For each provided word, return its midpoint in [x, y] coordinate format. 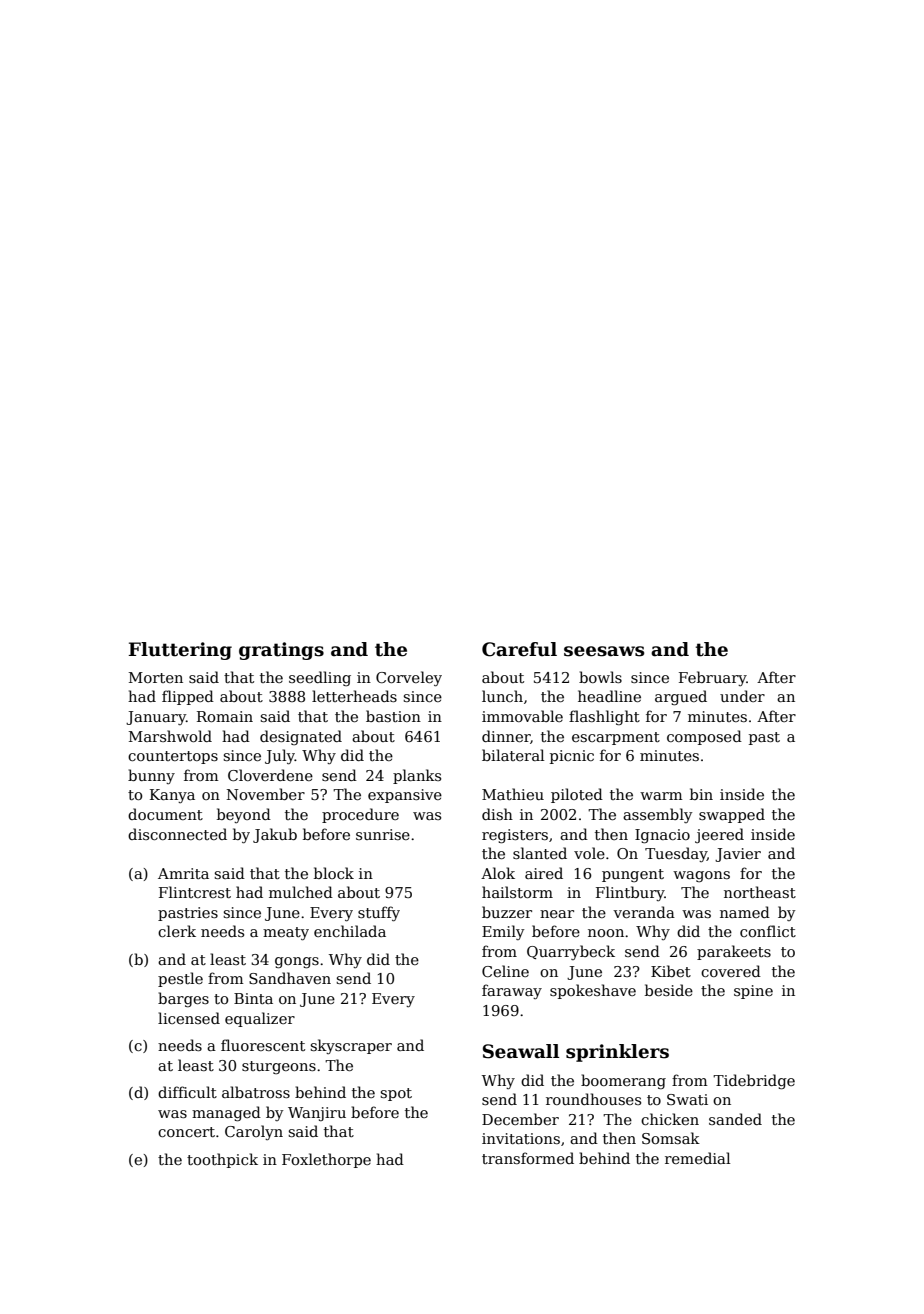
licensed [189, 1018]
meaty [286, 933]
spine [753, 992]
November [266, 794]
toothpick [222, 1160]
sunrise [383, 834]
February [713, 678]
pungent [633, 875]
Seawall [521, 1051]
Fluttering [180, 651]
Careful [519, 649]
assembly [657, 815]
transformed [528, 1158]
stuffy [379, 913]
